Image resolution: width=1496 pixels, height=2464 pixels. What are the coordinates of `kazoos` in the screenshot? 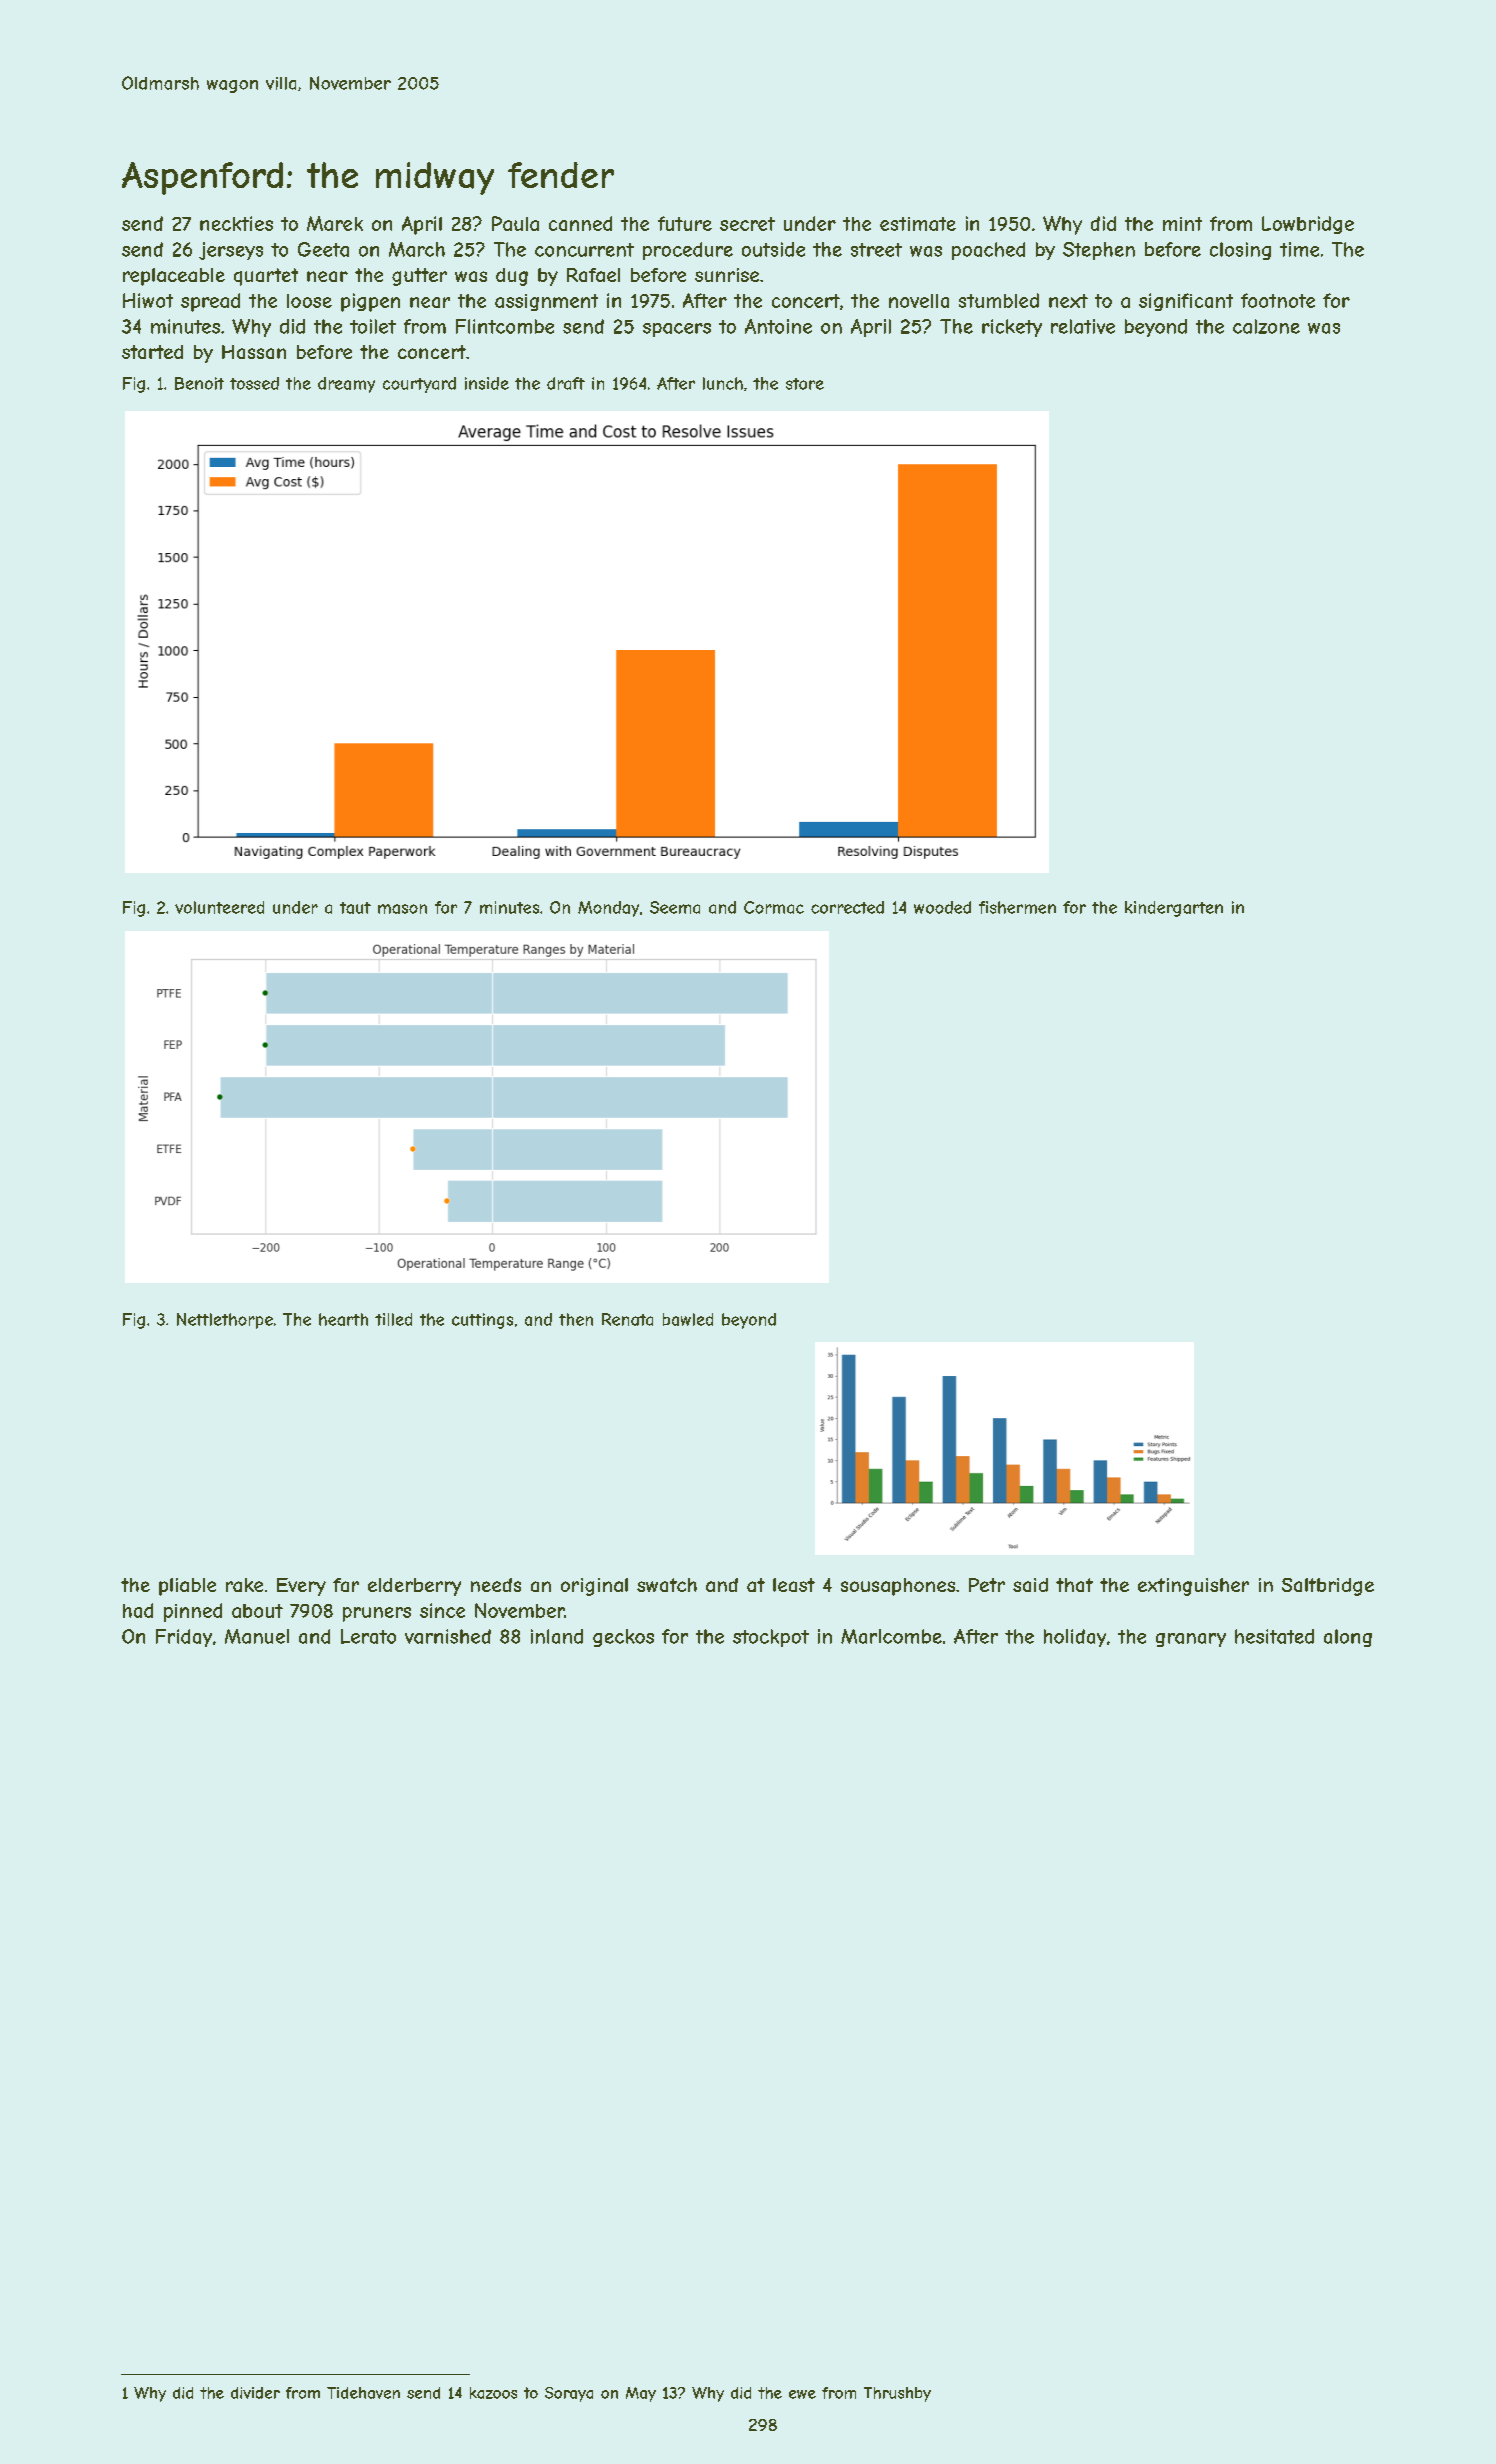 It's located at (493, 2393).
